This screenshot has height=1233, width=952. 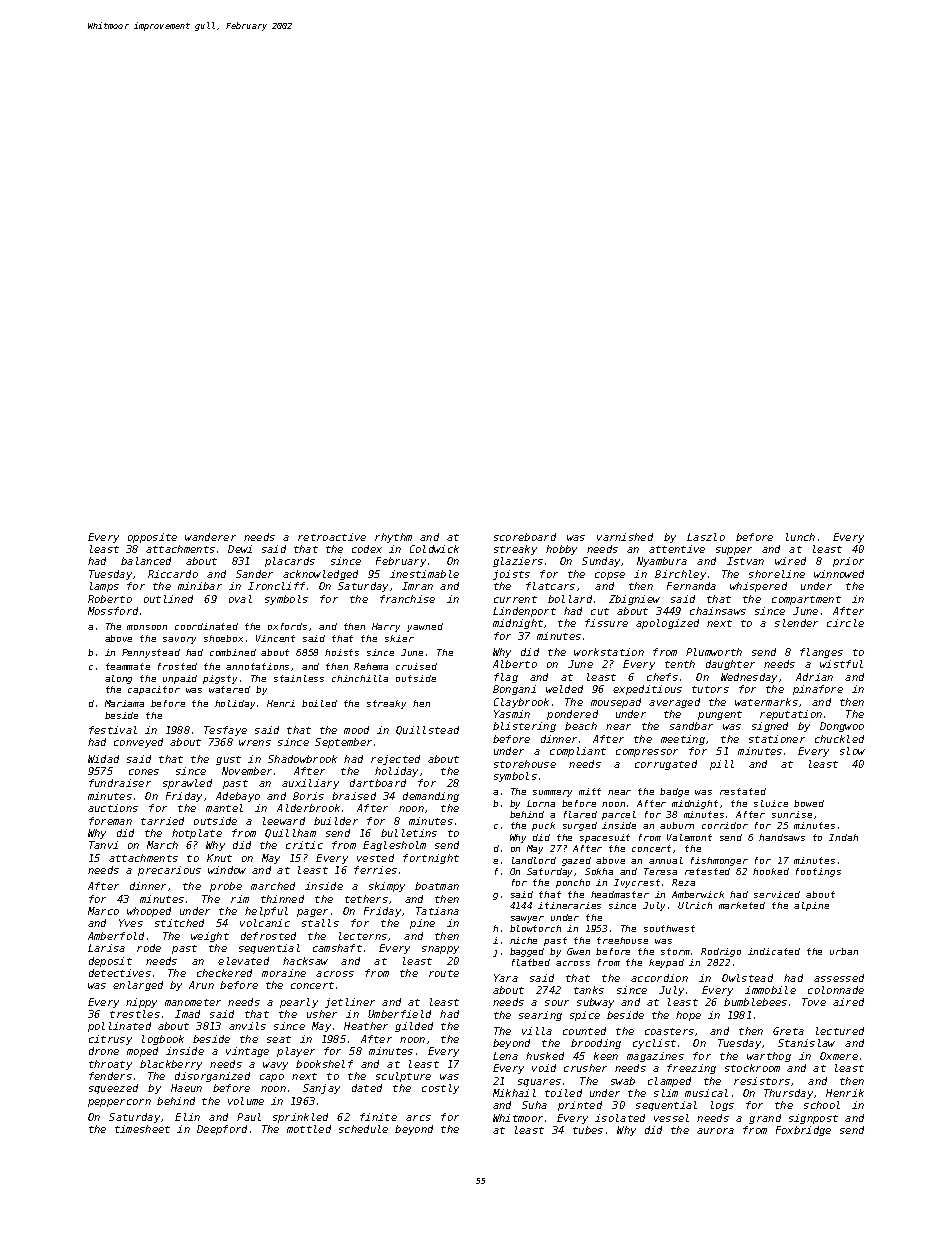 What do you see at coordinates (588, 1130) in the screenshot?
I see `tubes` at bounding box center [588, 1130].
